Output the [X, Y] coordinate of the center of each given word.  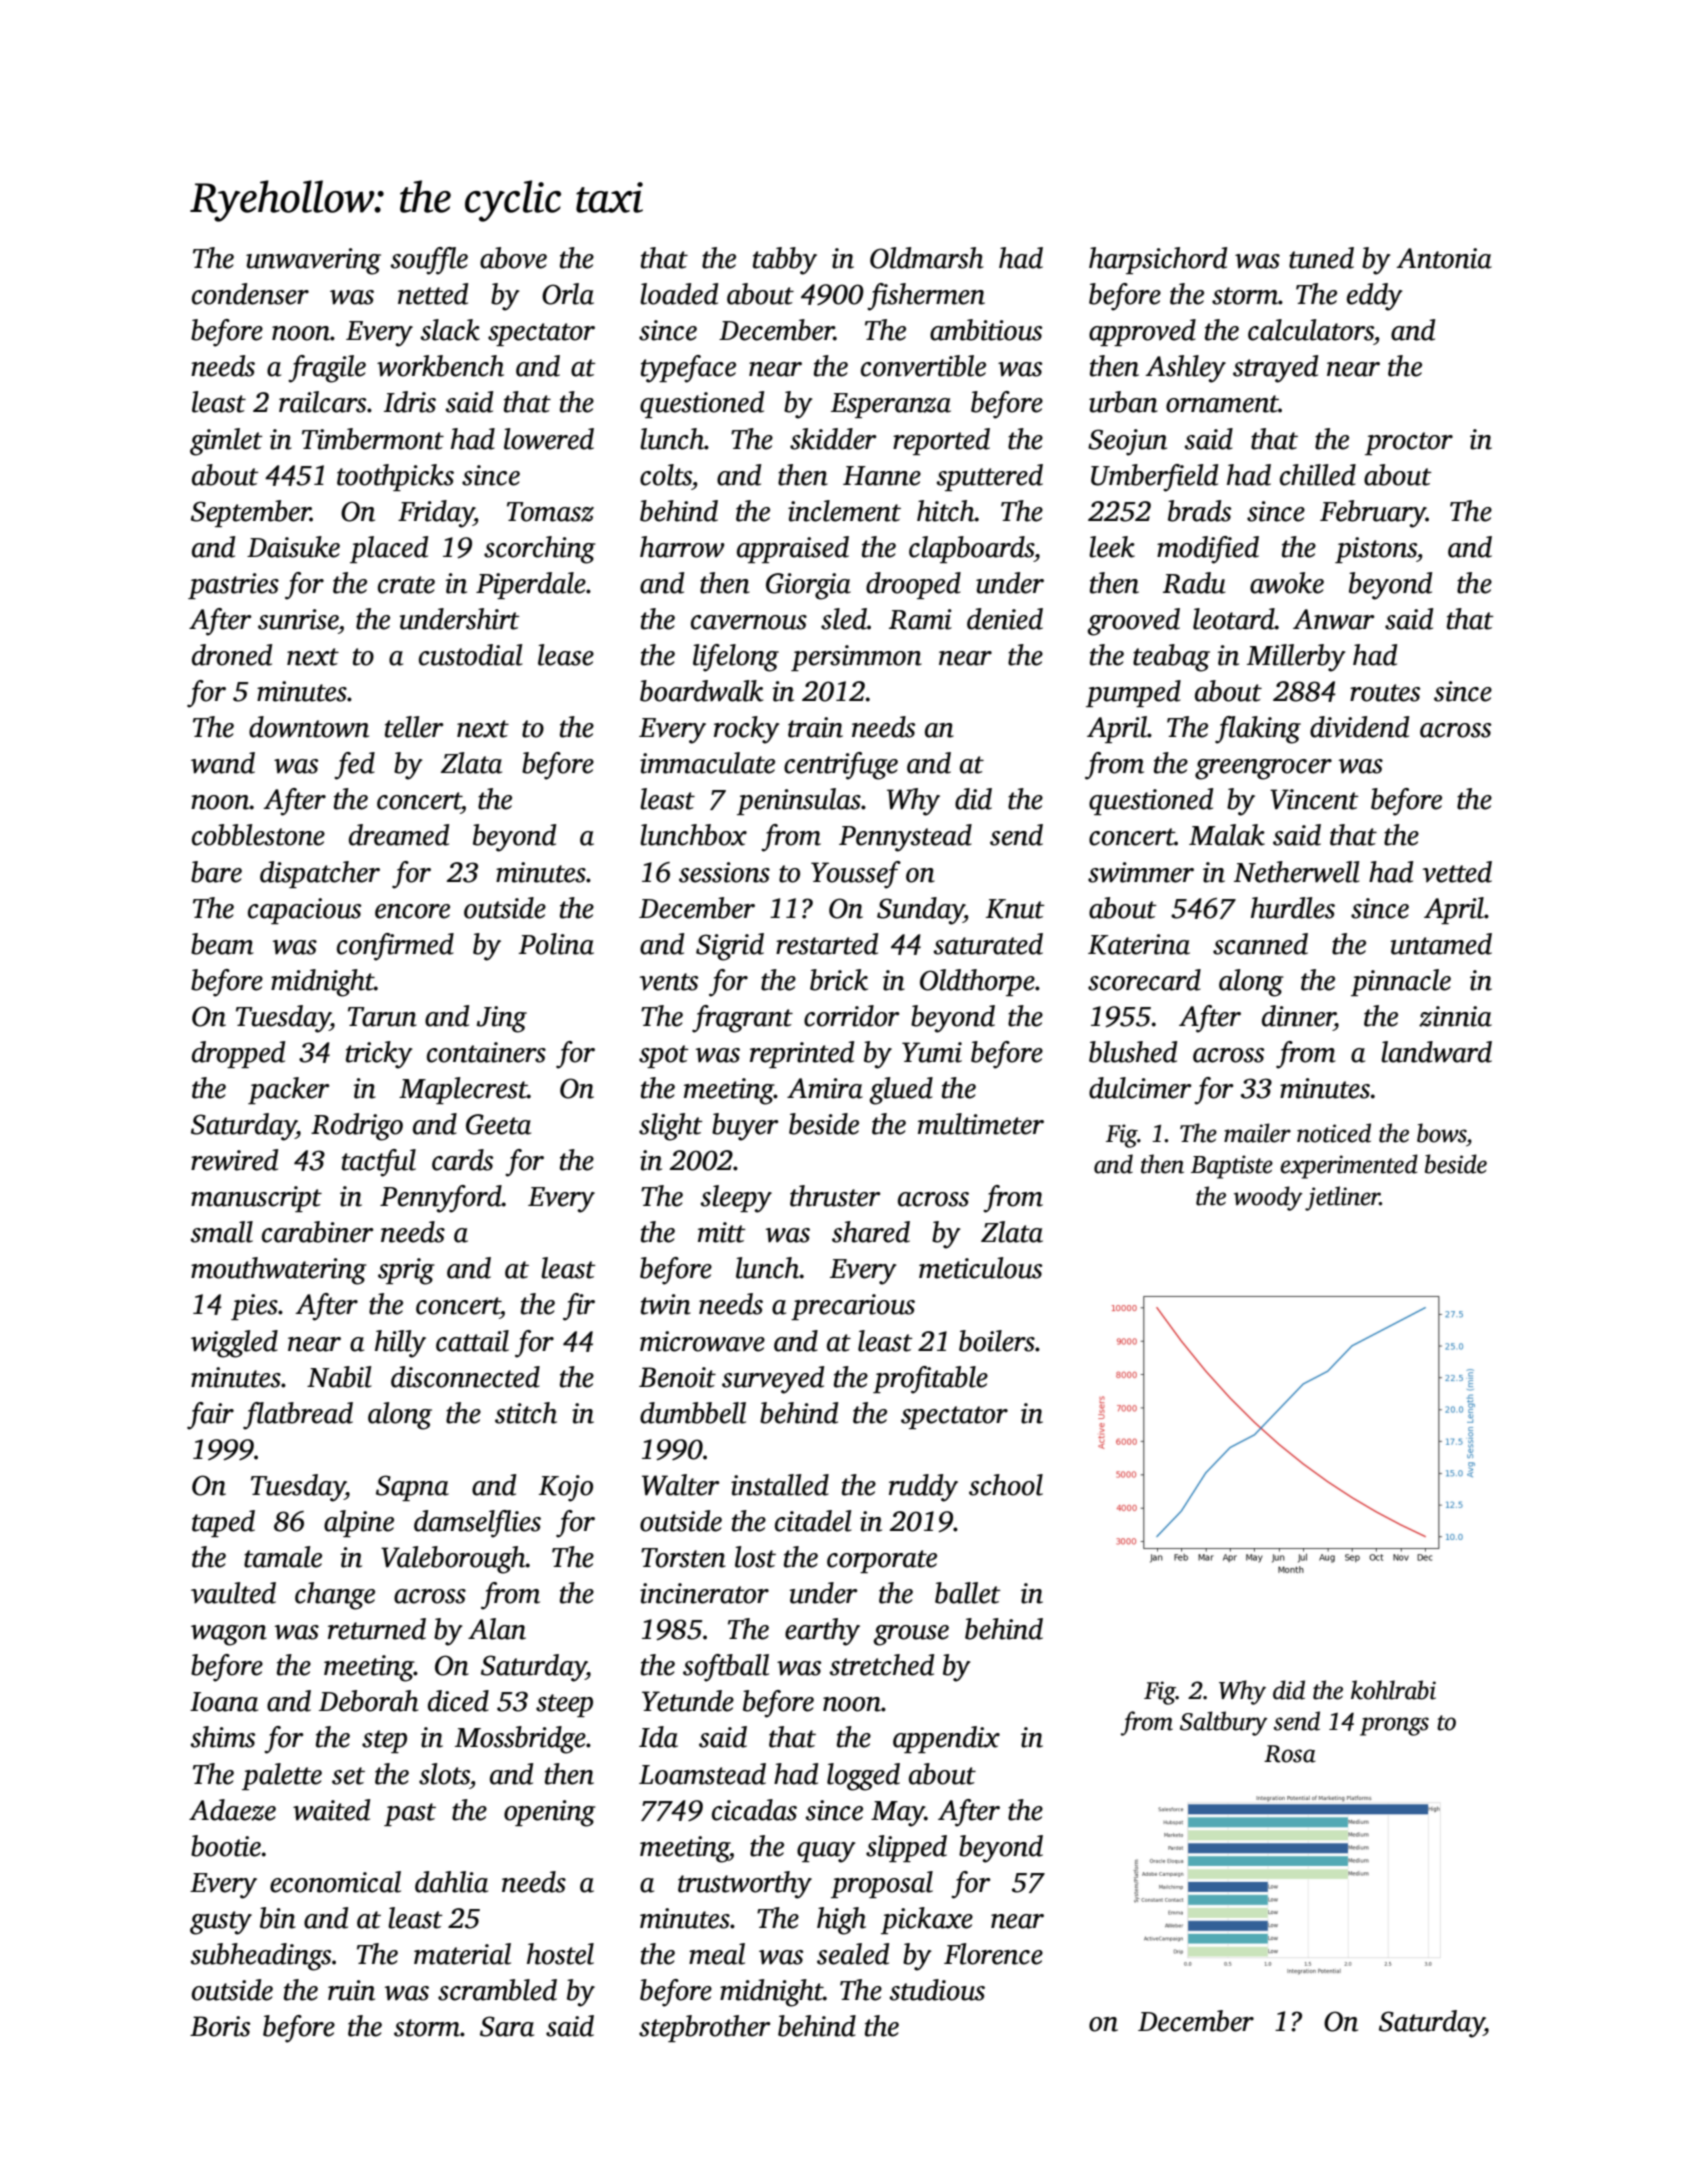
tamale [283, 1557]
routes [1385, 693]
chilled [1318, 475]
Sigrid [730, 947]
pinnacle [1401, 982]
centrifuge [841, 766]
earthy [822, 1632]
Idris [410, 402]
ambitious [986, 330]
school [1006, 1485]
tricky [379, 1055]
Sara [507, 2026]
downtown [309, 727]
